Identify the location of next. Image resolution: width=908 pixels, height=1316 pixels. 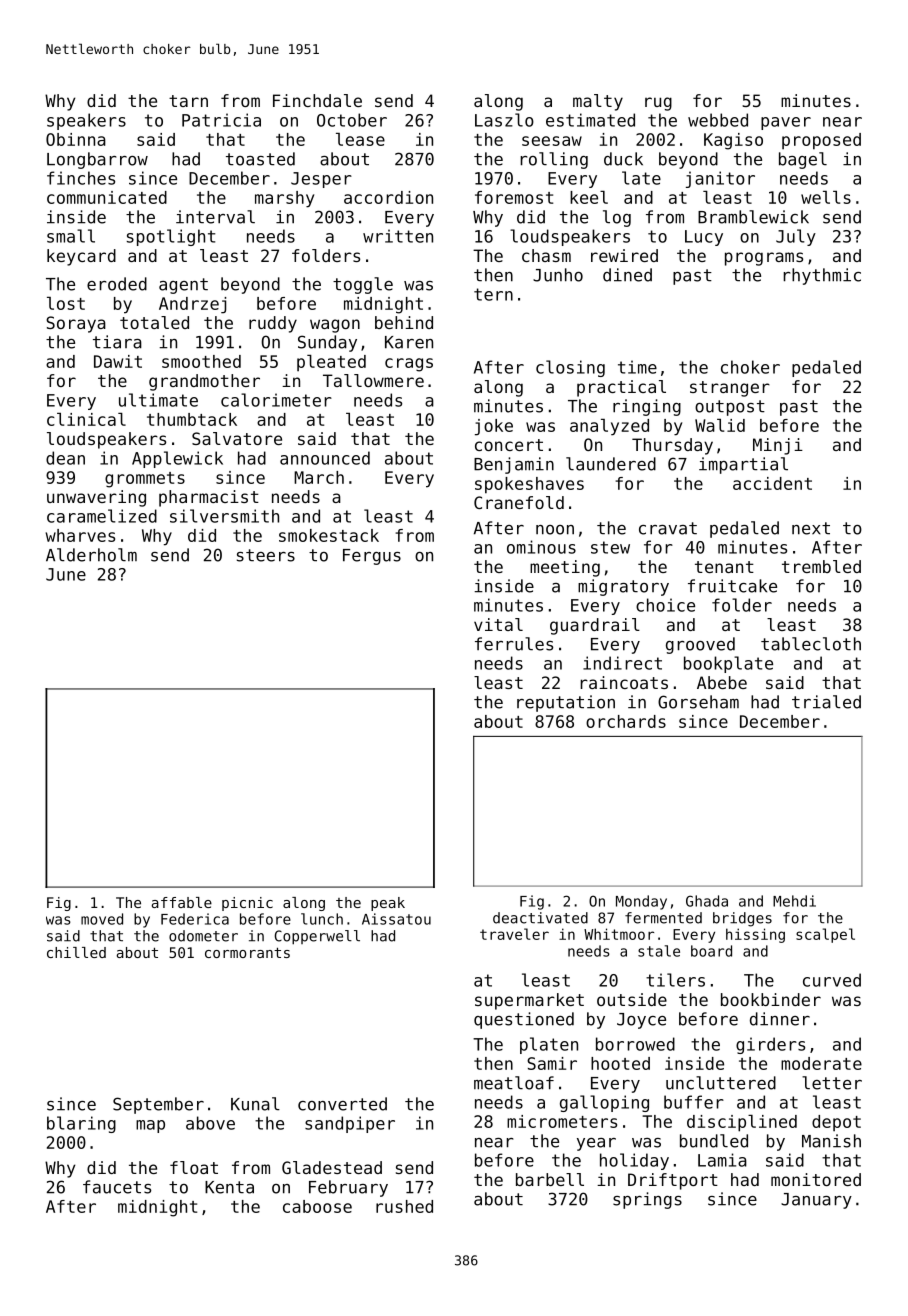
(811, 528).
